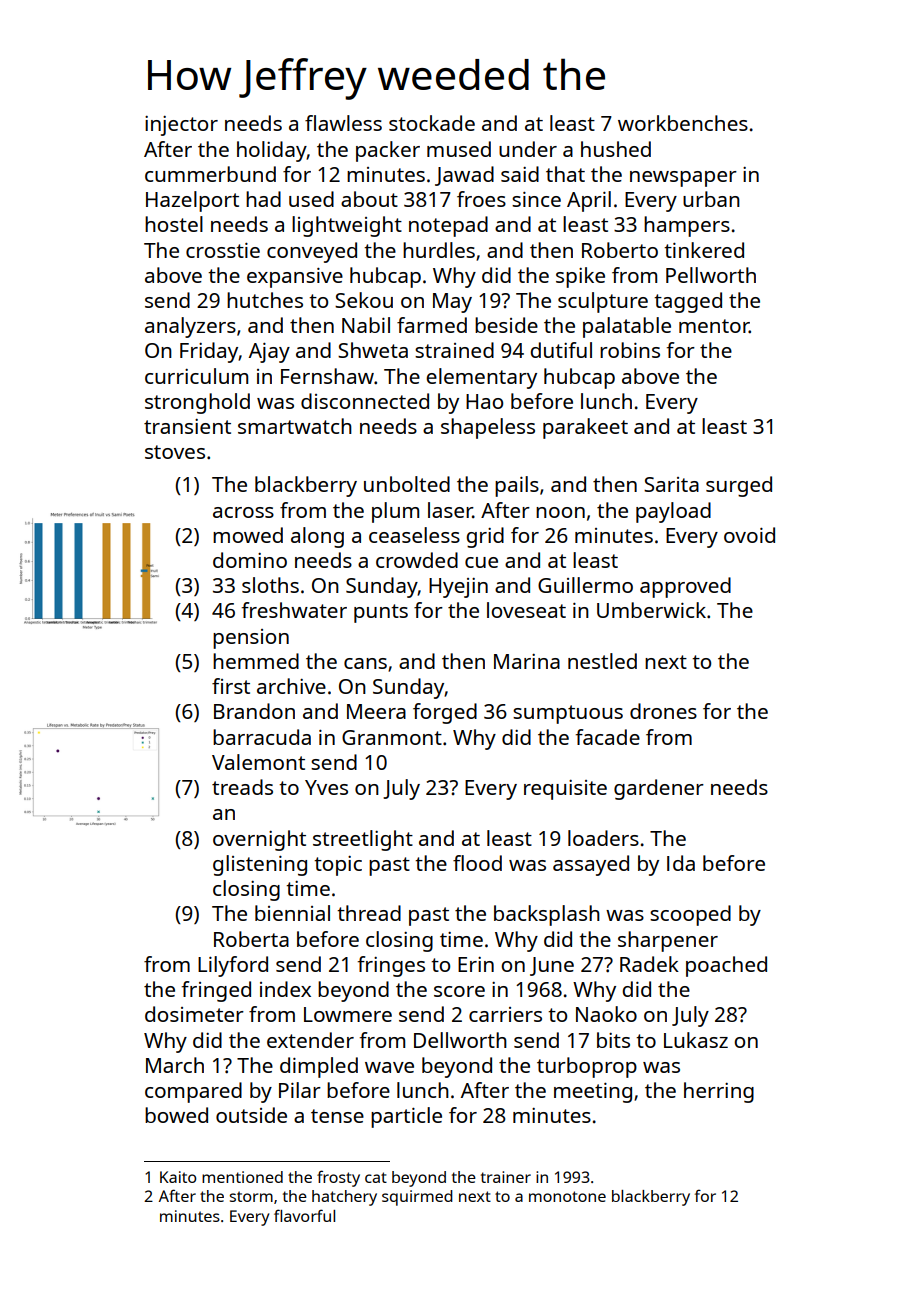 This screenshot has width=924, height=1314. What do you see at coordinates (696, 1040) in the screenshot?
I see `Lukasz` at bounding box center [696, 1040].
